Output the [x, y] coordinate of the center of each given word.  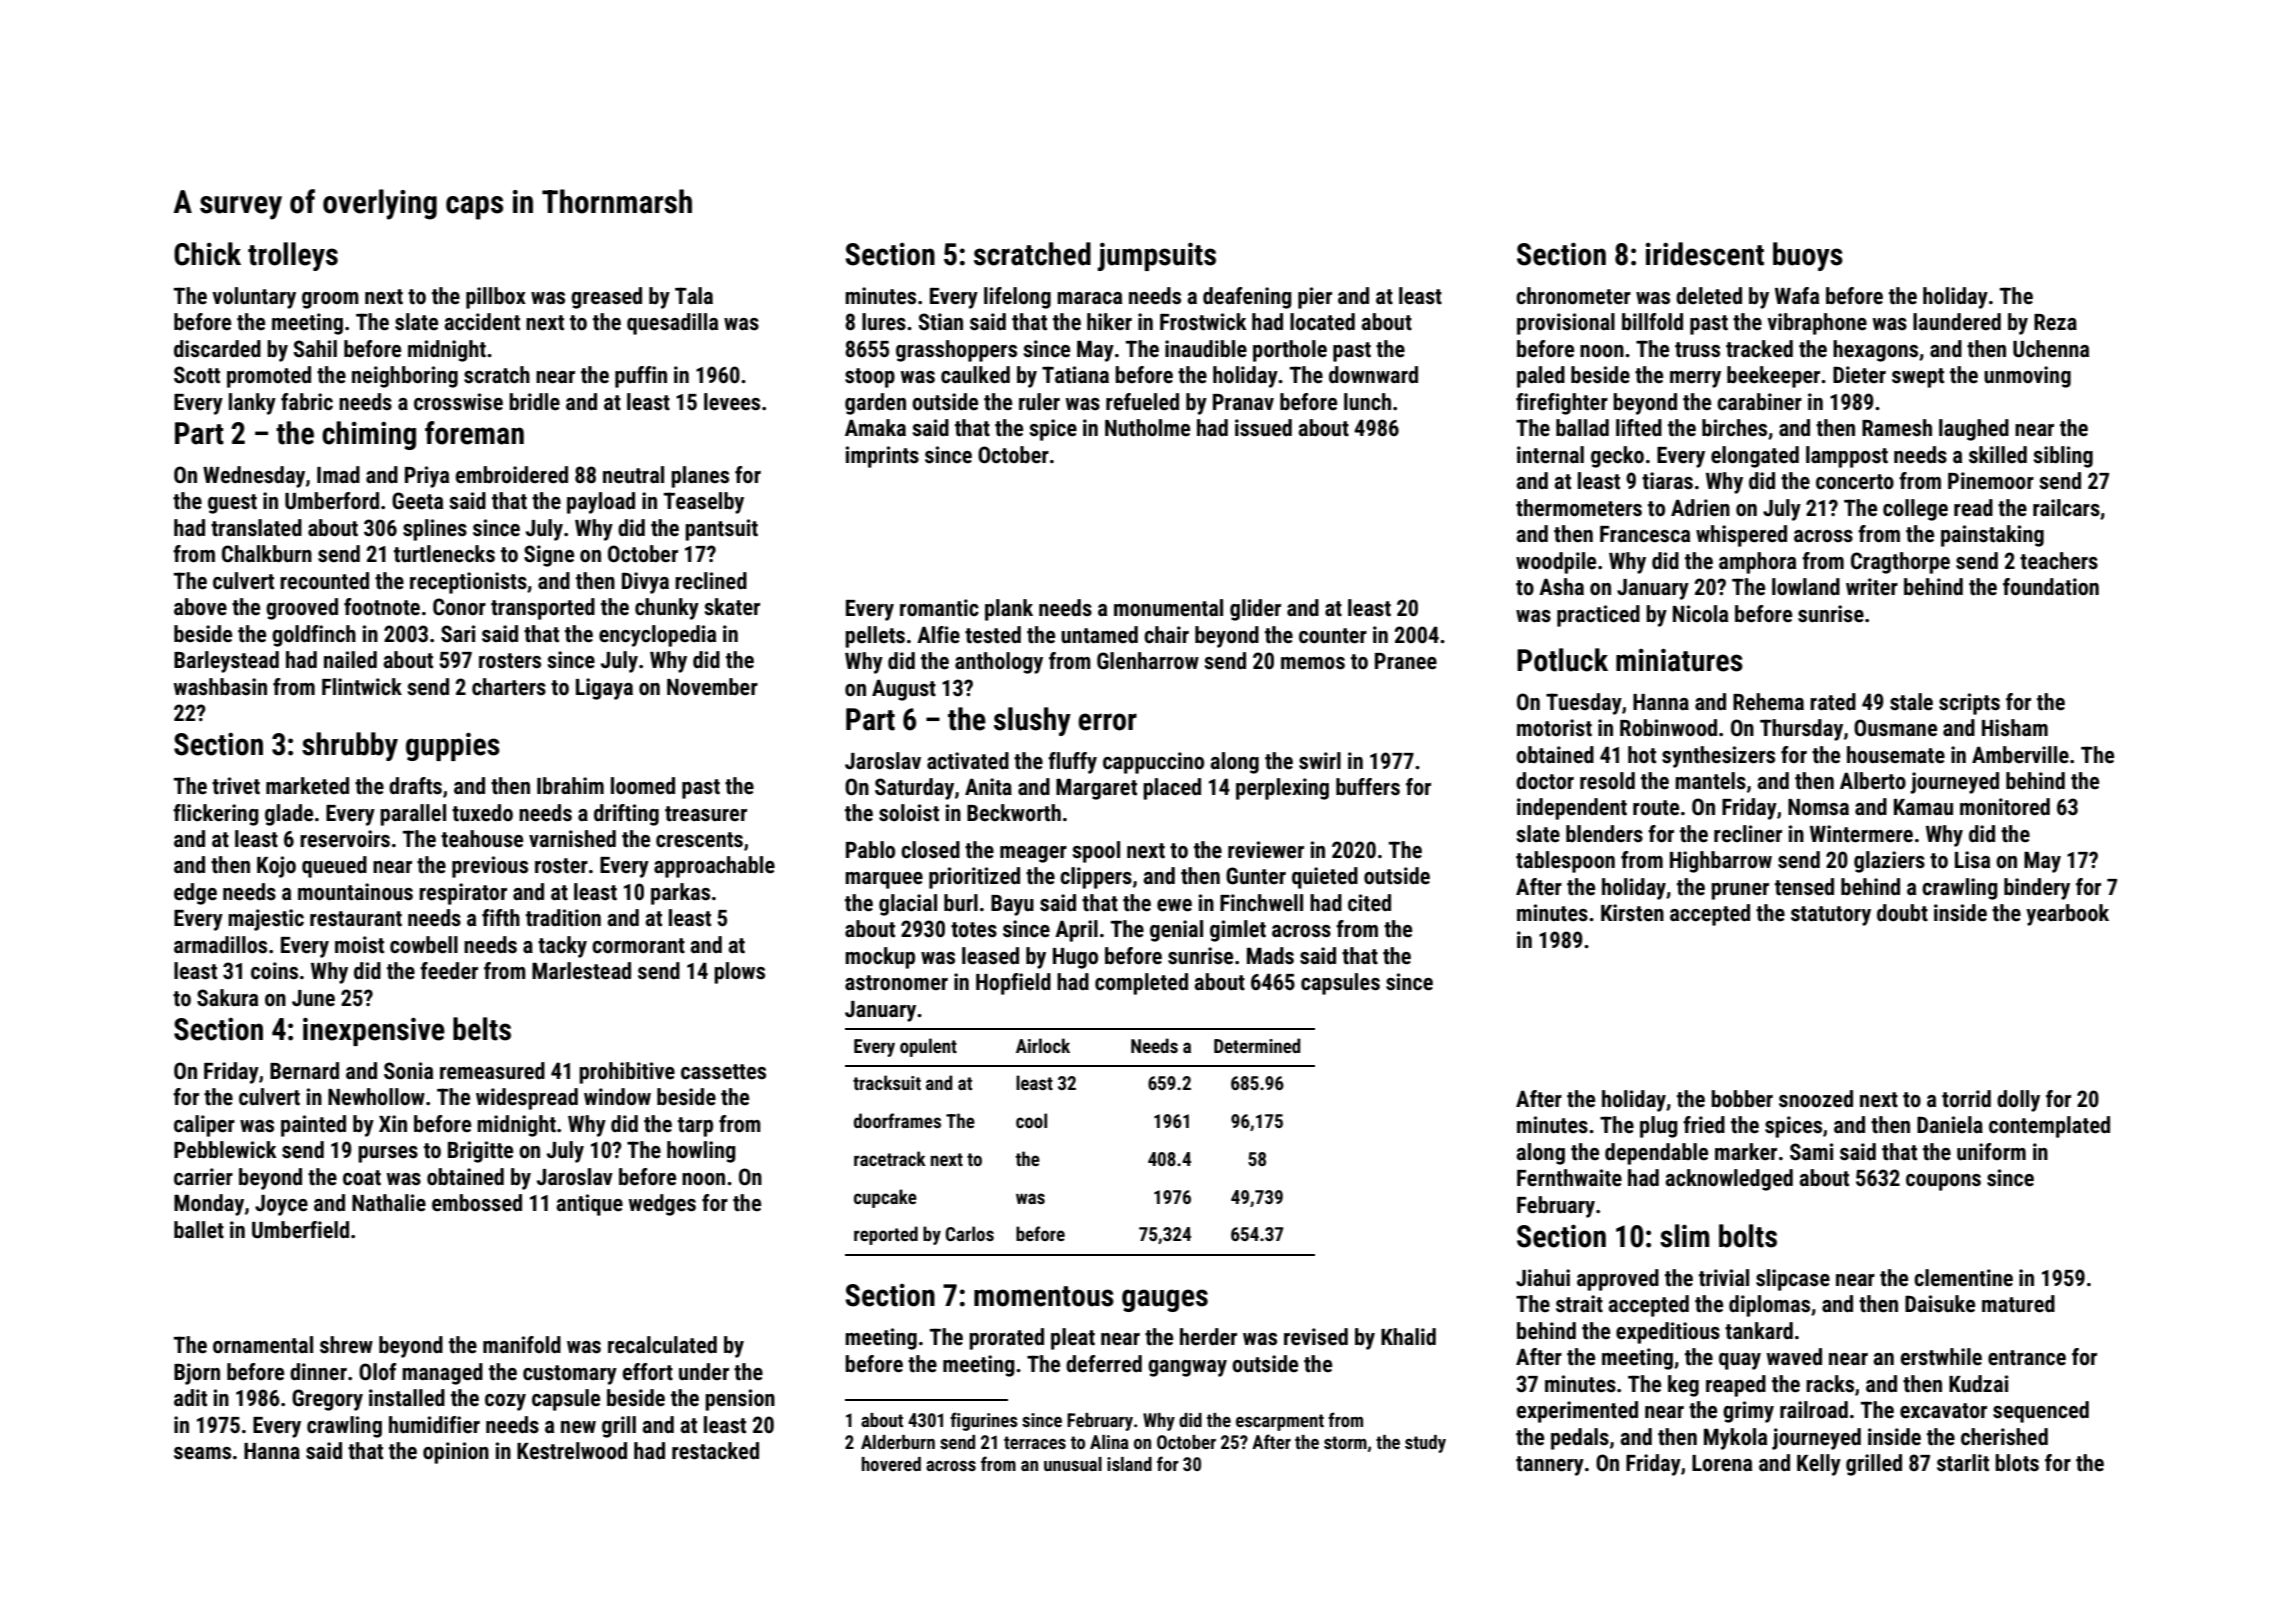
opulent [928, 1047]
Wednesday [254, 477]
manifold [522, 1345]
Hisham [2015, 728]
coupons [1943, 1182]
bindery [2037, 889]
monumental [1168, 608]
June [313, 998]
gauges [1165, 1300]
